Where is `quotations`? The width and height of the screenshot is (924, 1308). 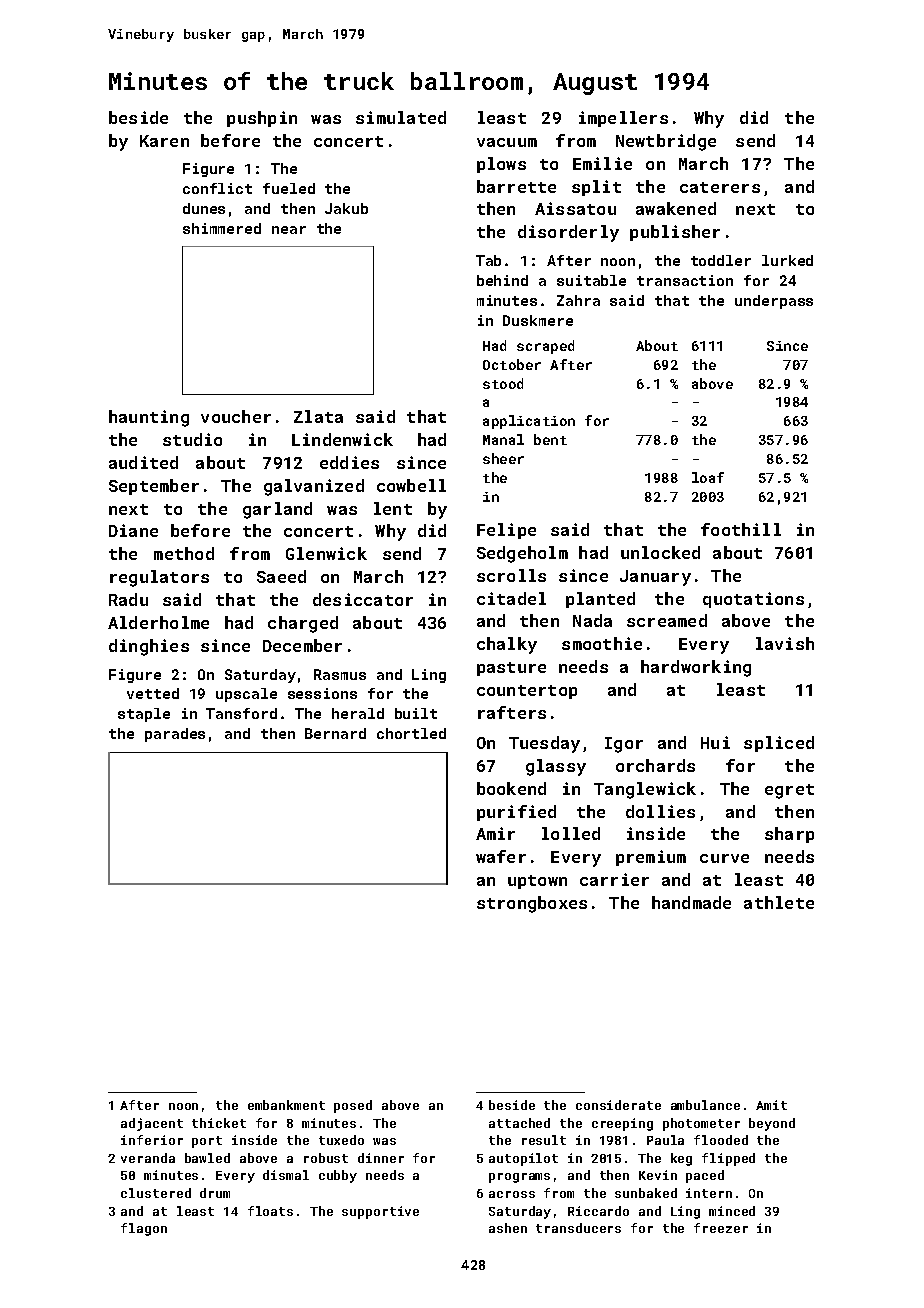
quotations is located at coordinates (753, 600).
